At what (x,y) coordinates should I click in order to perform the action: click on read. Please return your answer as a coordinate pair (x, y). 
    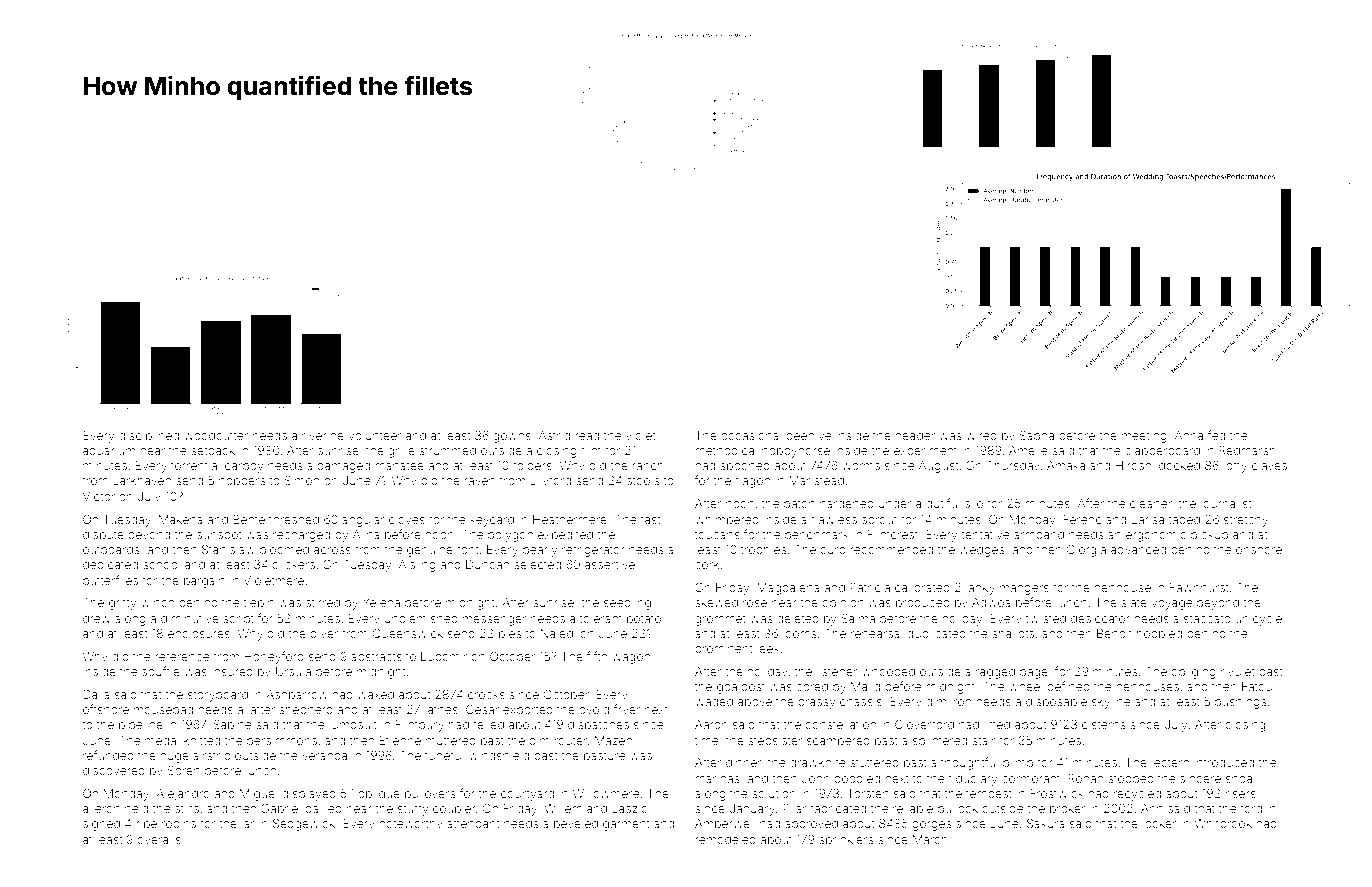
    Looking at the image, I should click on (587, 435).
